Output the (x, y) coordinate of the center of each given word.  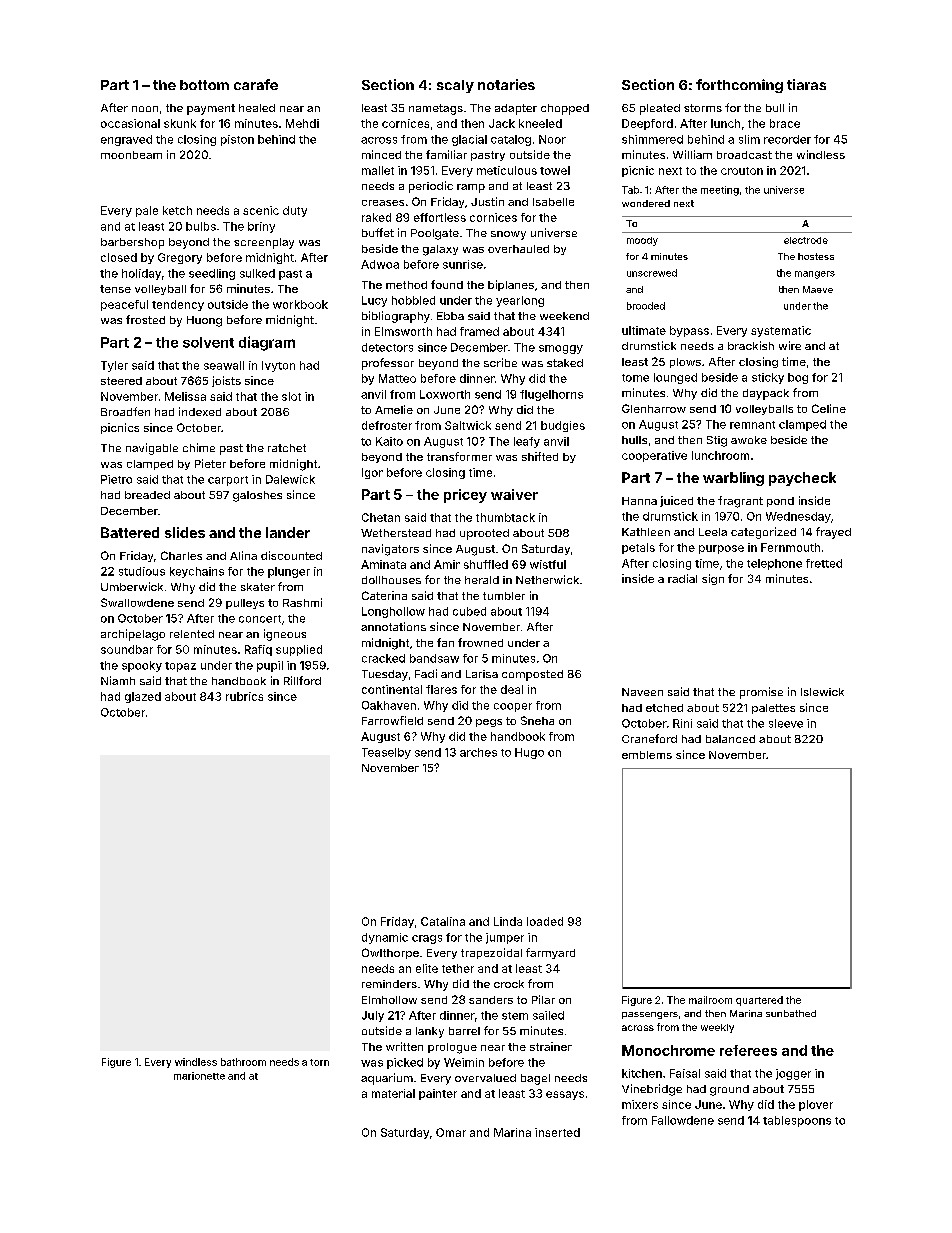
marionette (199, 1076)
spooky (142, 666)
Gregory (180, 258)
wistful (548, 564)
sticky (768, 378)
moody (642, 241)
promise (761, 693)
